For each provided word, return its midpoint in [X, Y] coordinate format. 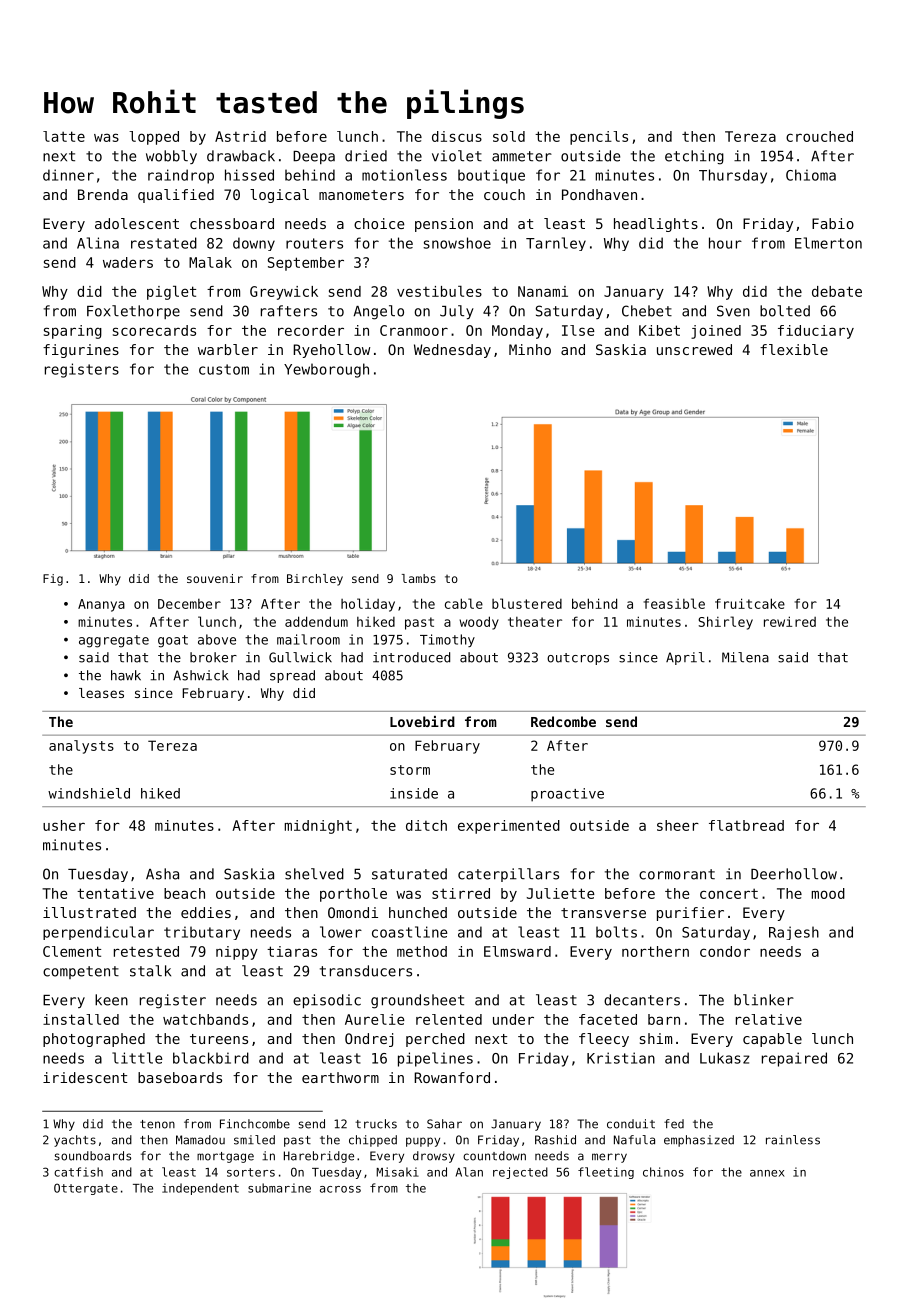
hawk [126, 675]
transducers [366, 971]
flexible [794, 349]
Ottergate [86, 1189]
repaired [794, 1059]
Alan [469, 1172]
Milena [745, 657]
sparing [73, 332]
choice [379, 223]
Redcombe [563, 721]
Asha [162, 874]
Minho [530, 349]
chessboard [232, 223]
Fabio [833, 223]
